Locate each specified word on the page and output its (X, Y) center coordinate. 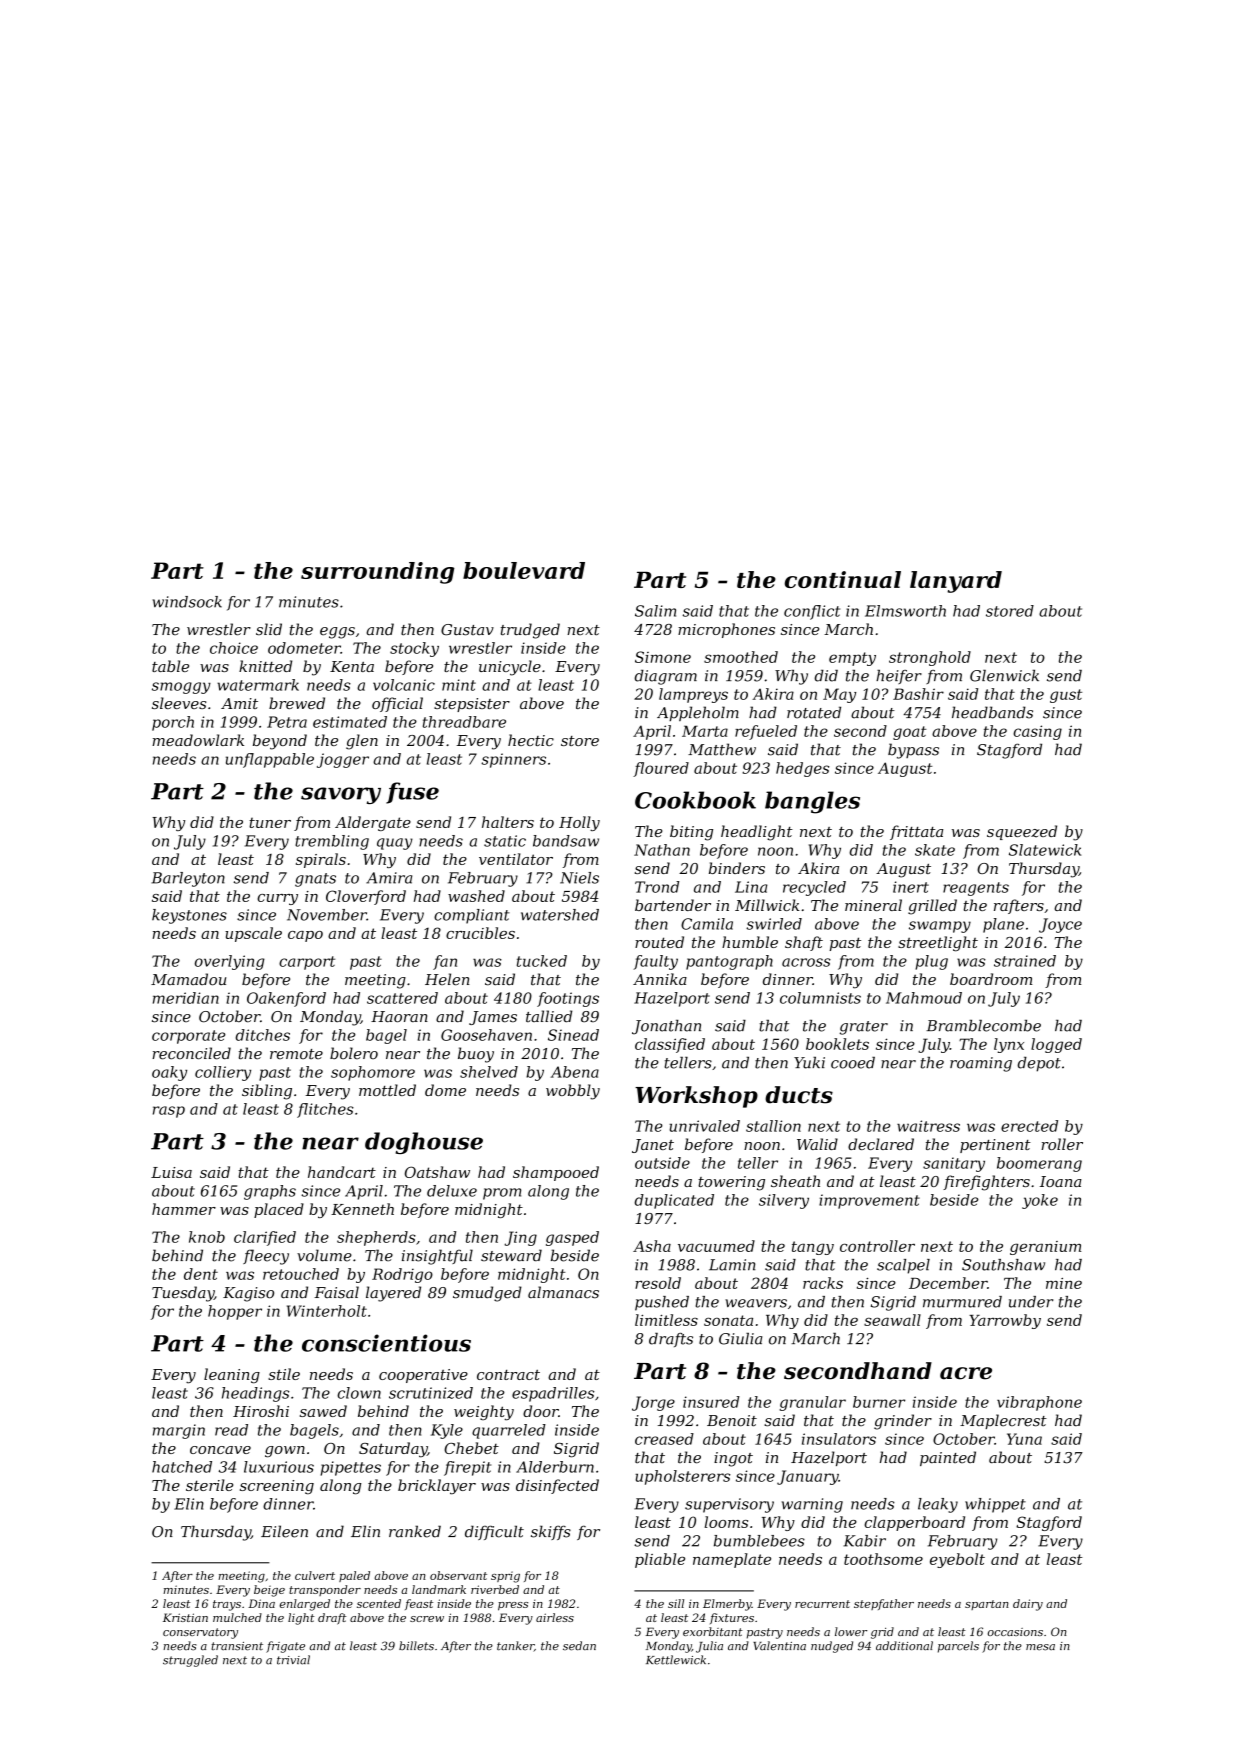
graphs (270, 1192)
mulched (237, 1617)
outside (662, 1163)
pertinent (995, 1146)
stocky (414, 649)
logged (1056, 1045)
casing (1037, 732)
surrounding (378, 573)
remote (296, 1054)
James (493, 1018)
